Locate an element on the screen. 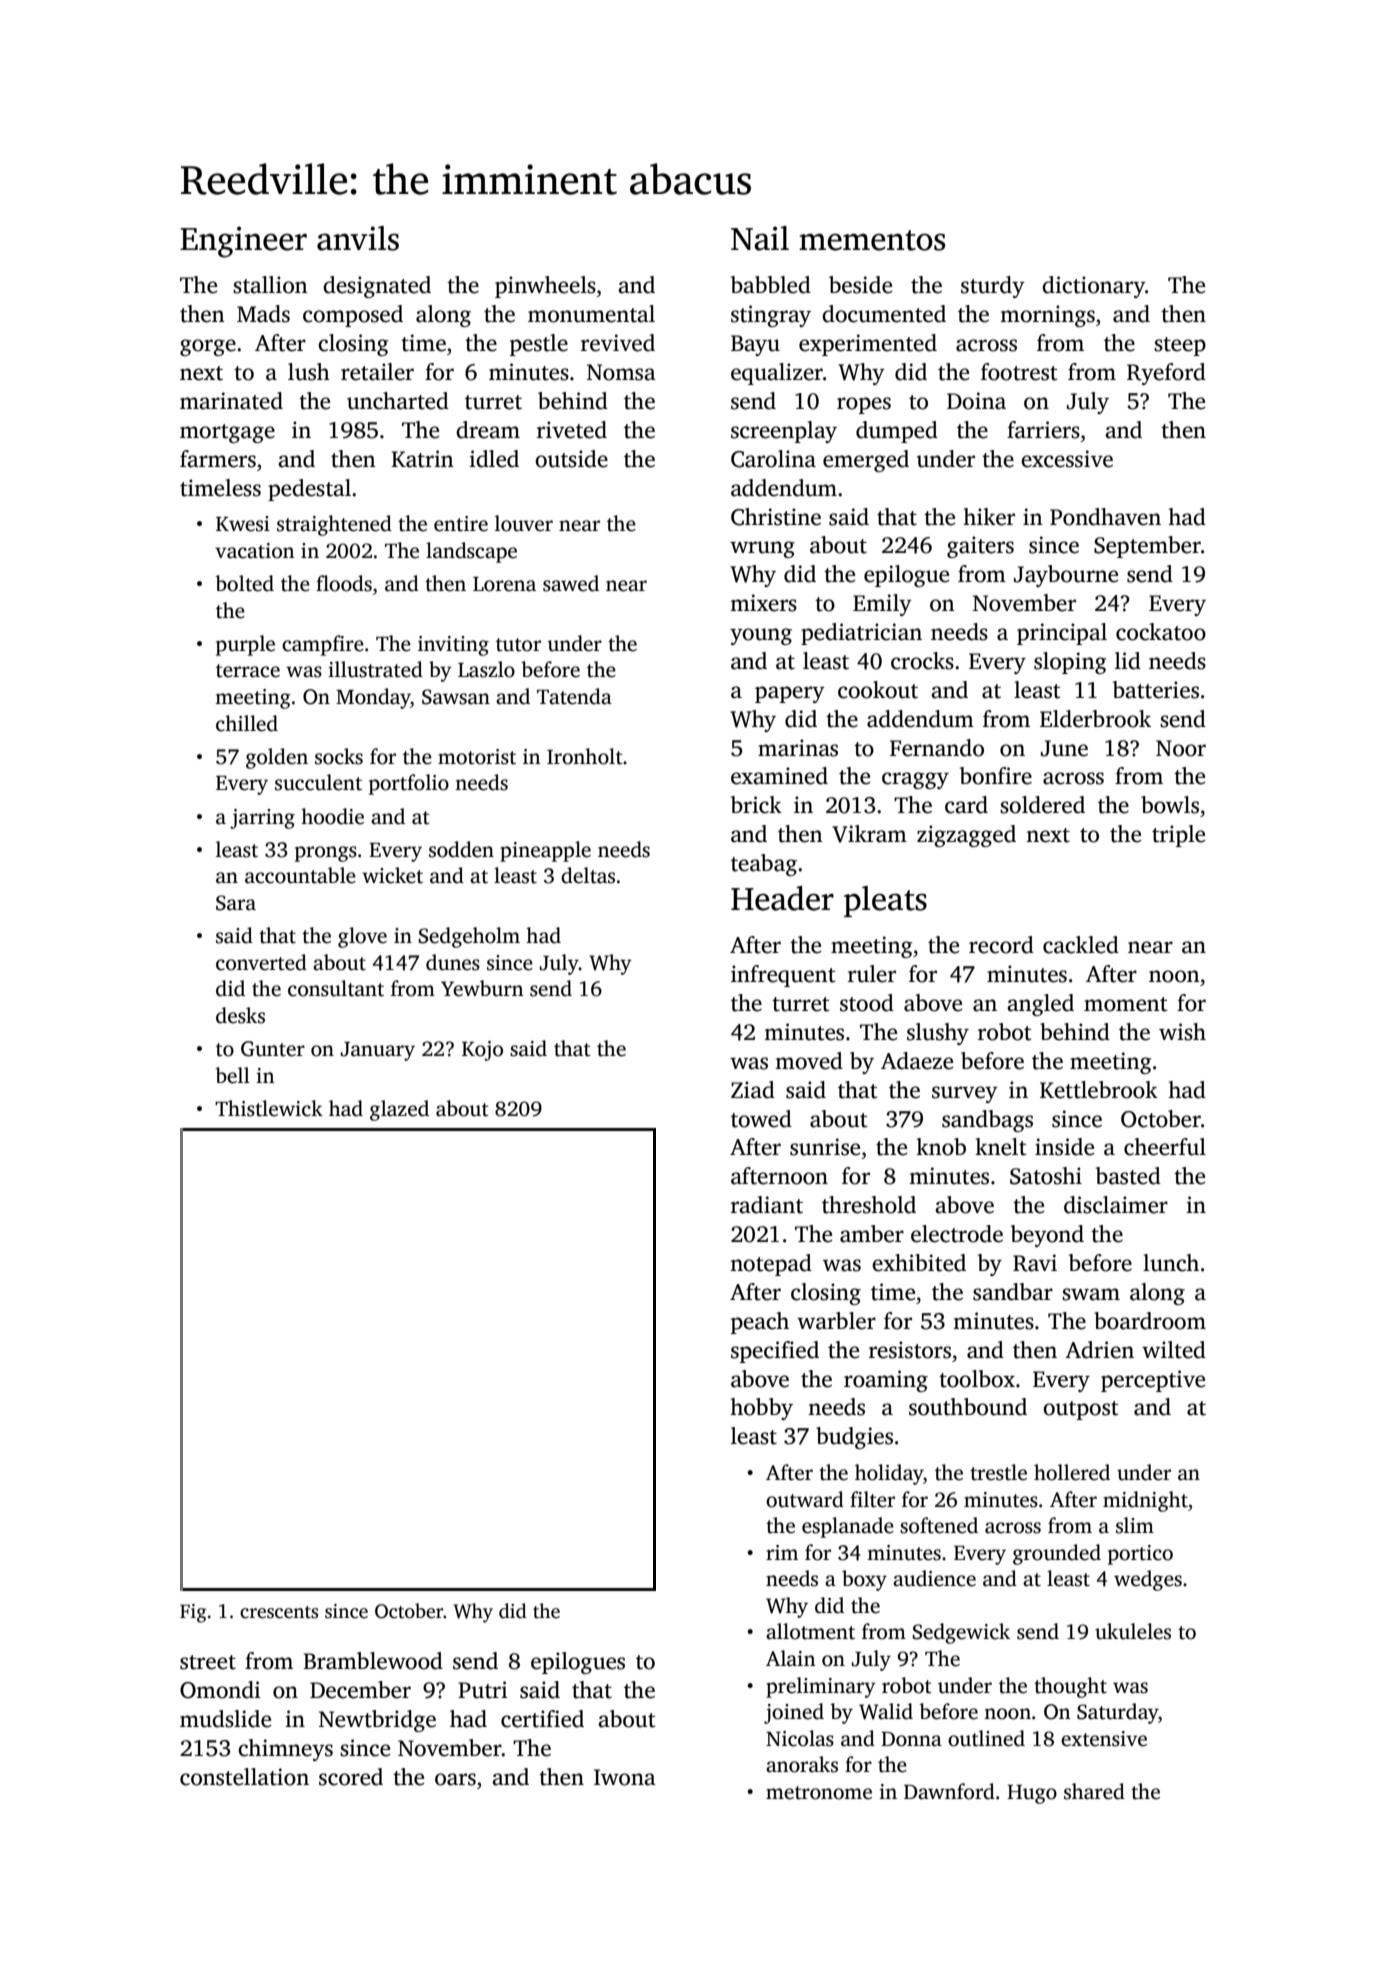  Thistlewick is located at coordinates (269, 1108).
